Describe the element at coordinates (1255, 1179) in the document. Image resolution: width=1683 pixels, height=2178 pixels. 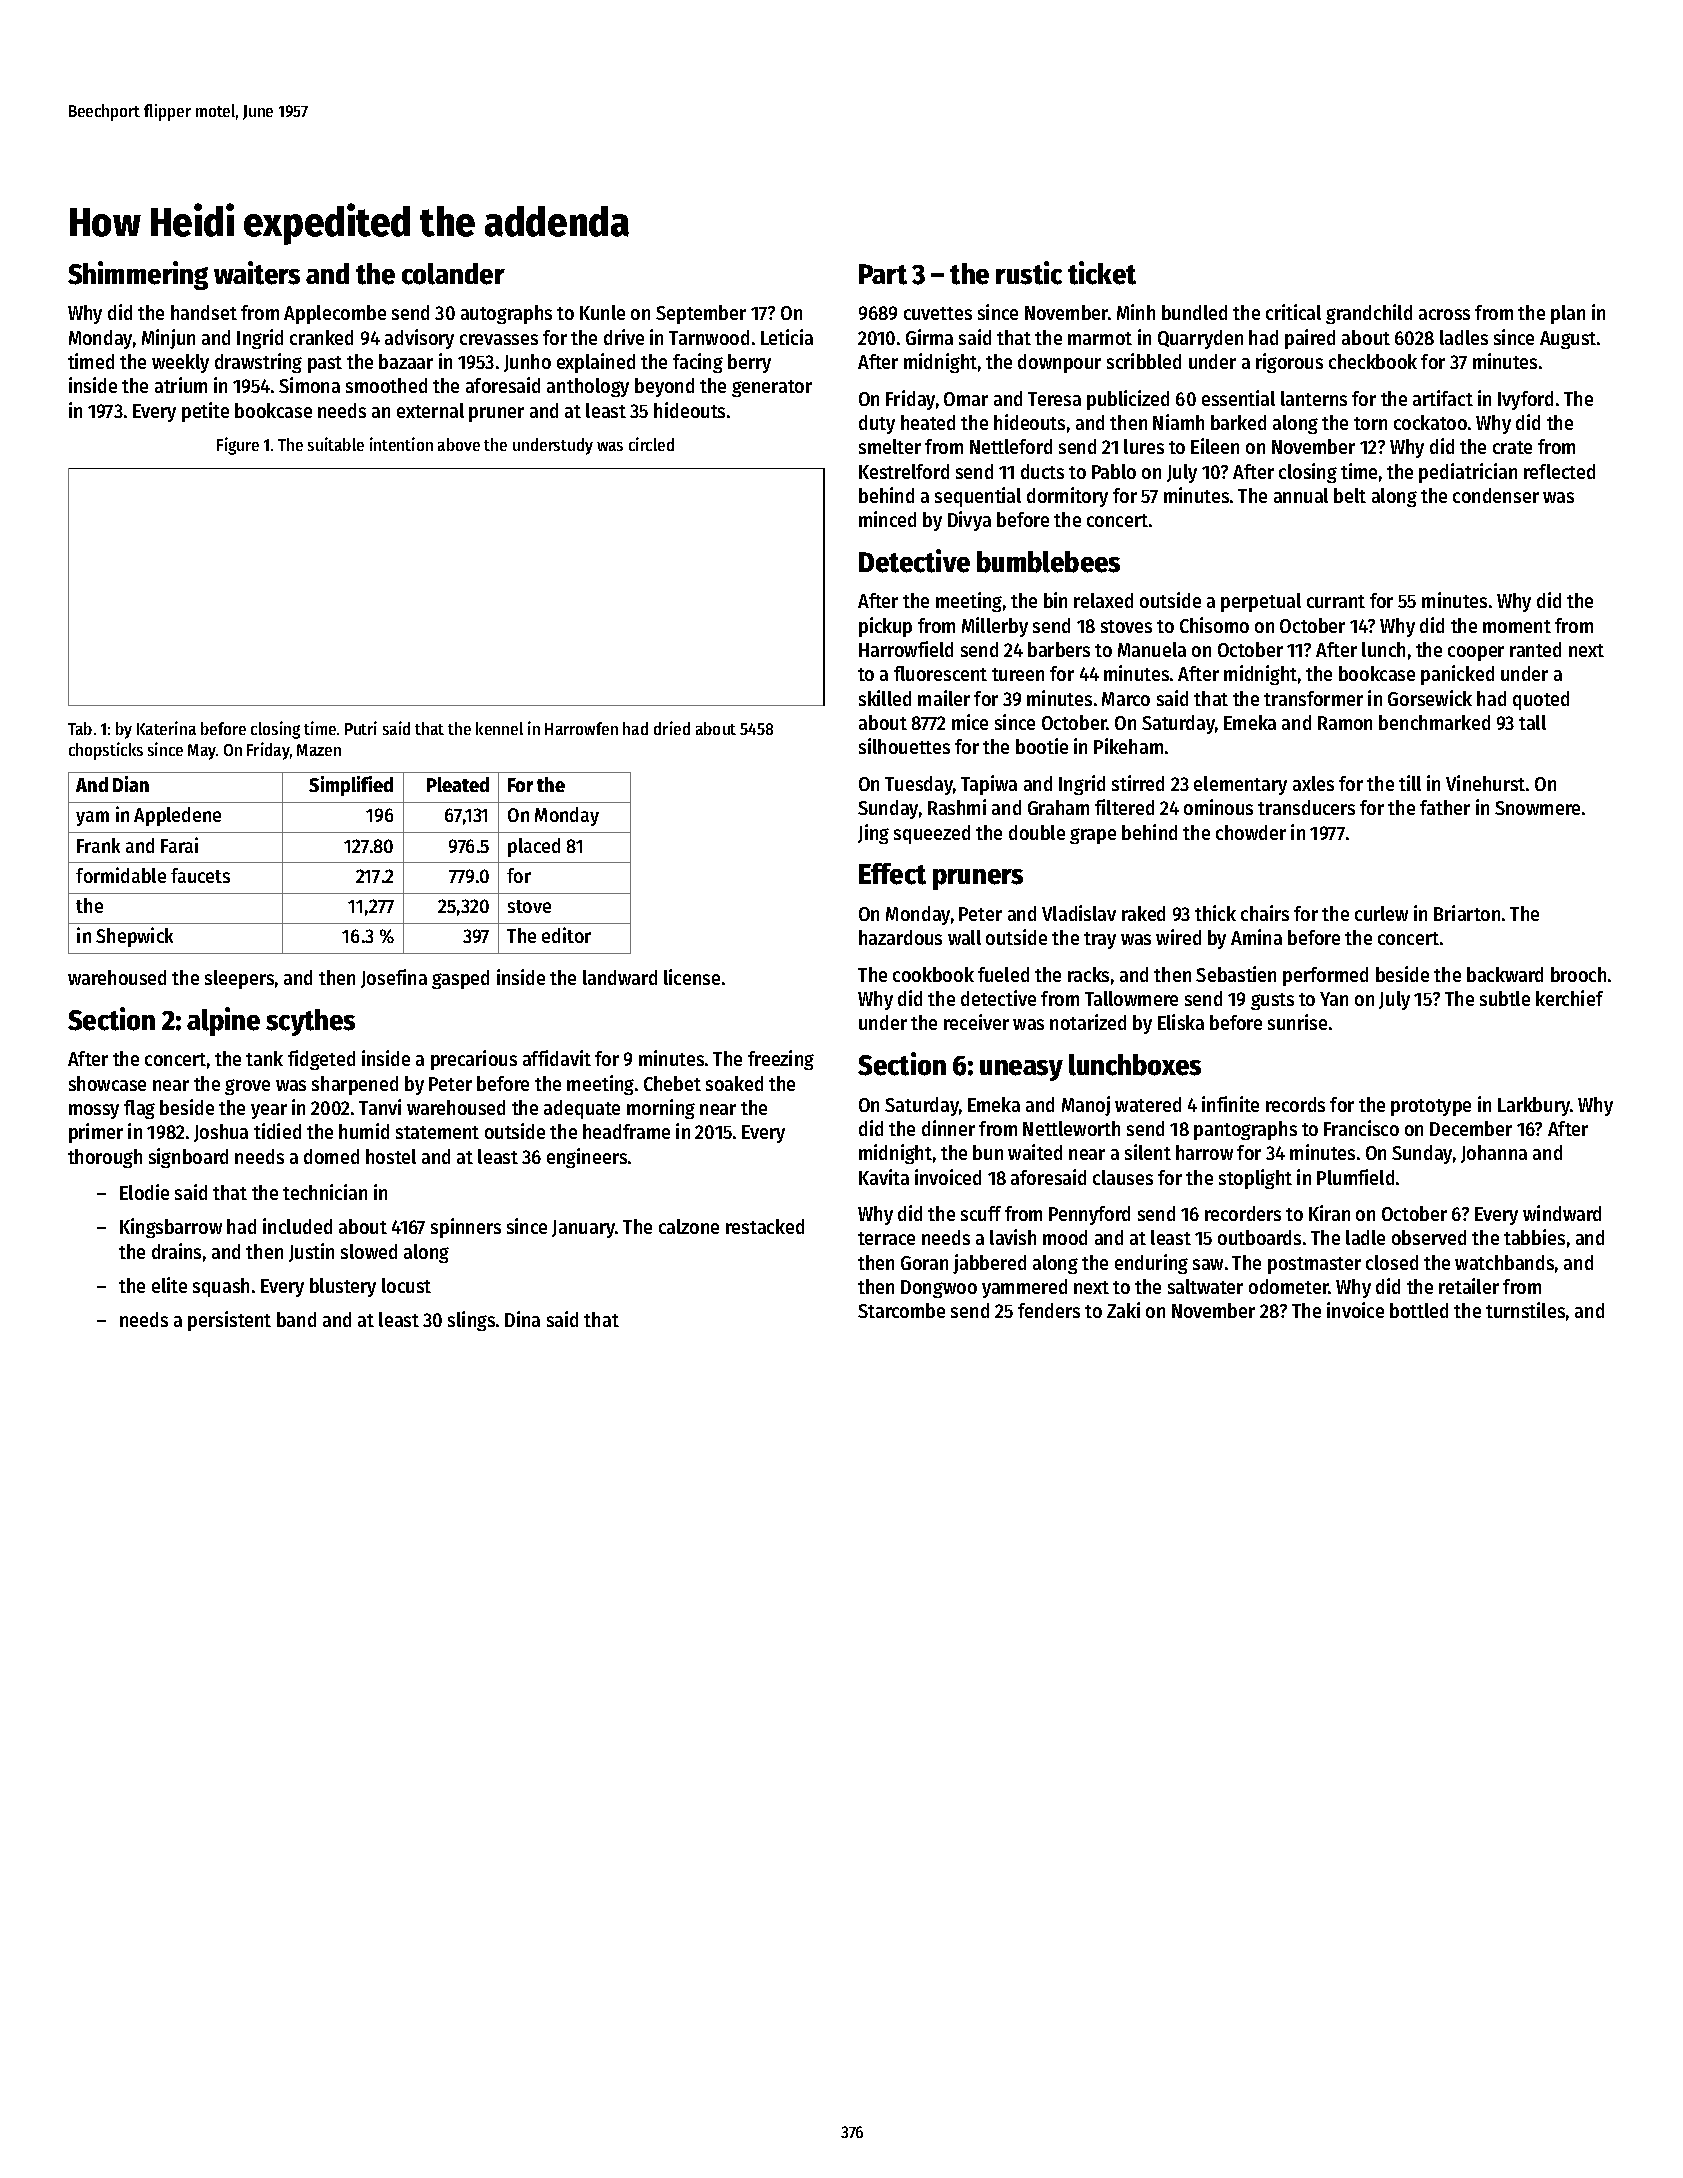
I see `stoplight` at that location.
